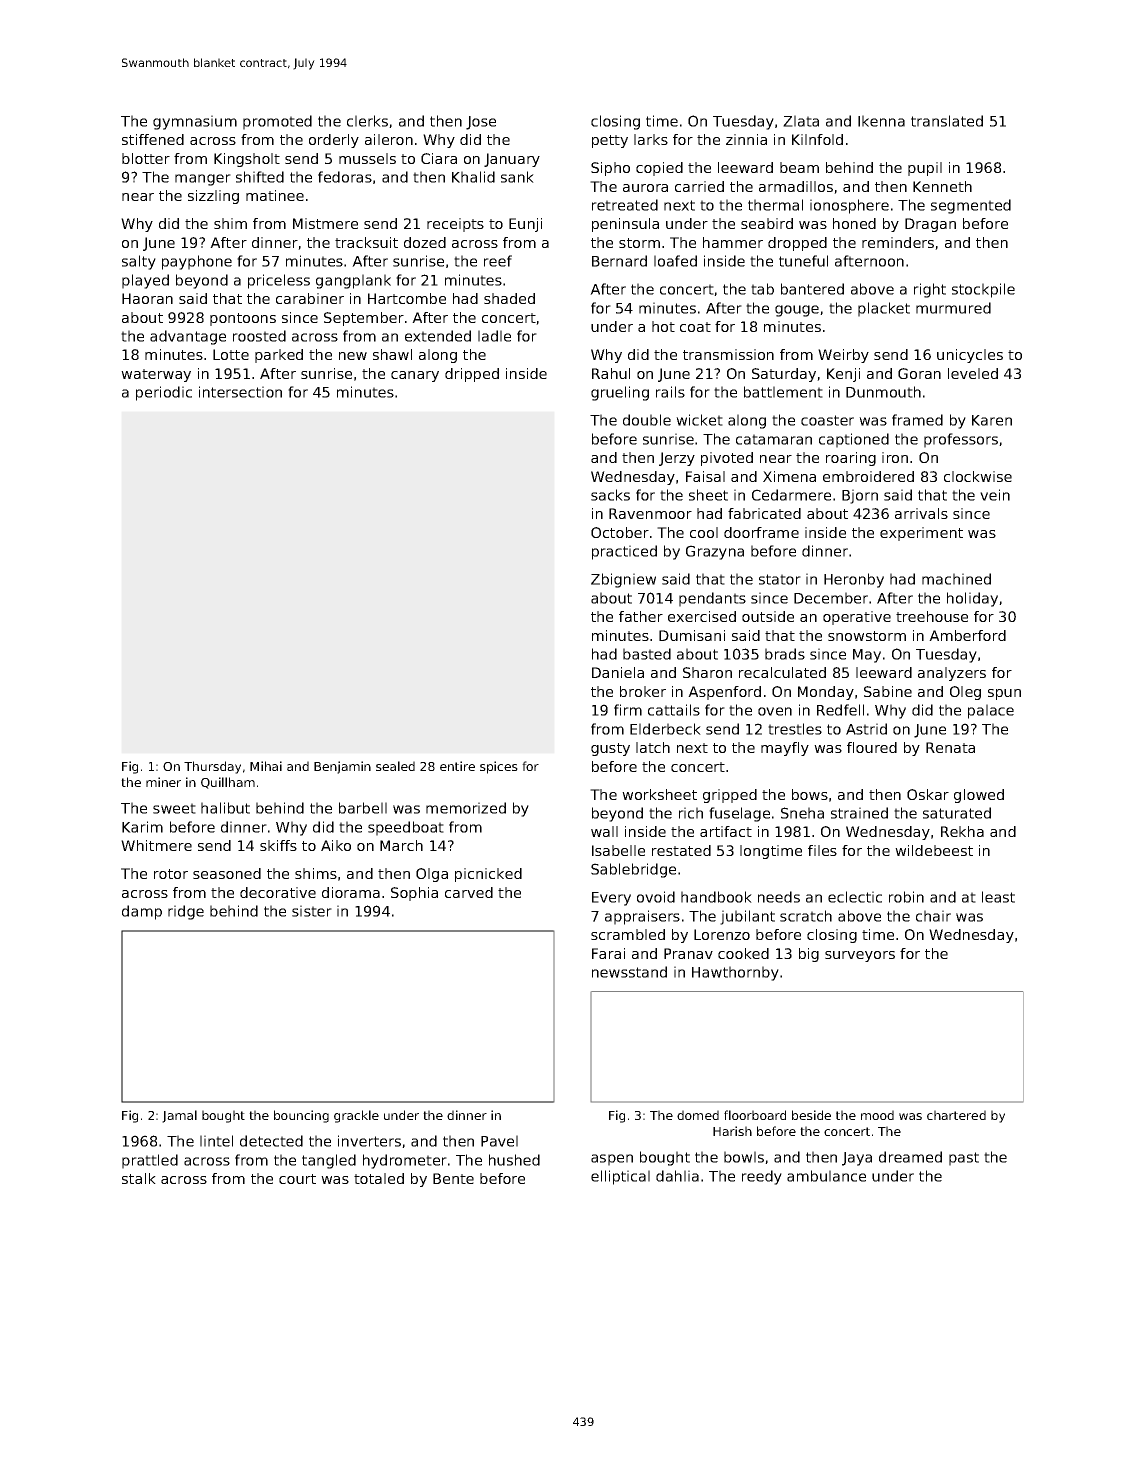 This document has height=1482, width=1145. I want to click on spices, so click(499, 767).
